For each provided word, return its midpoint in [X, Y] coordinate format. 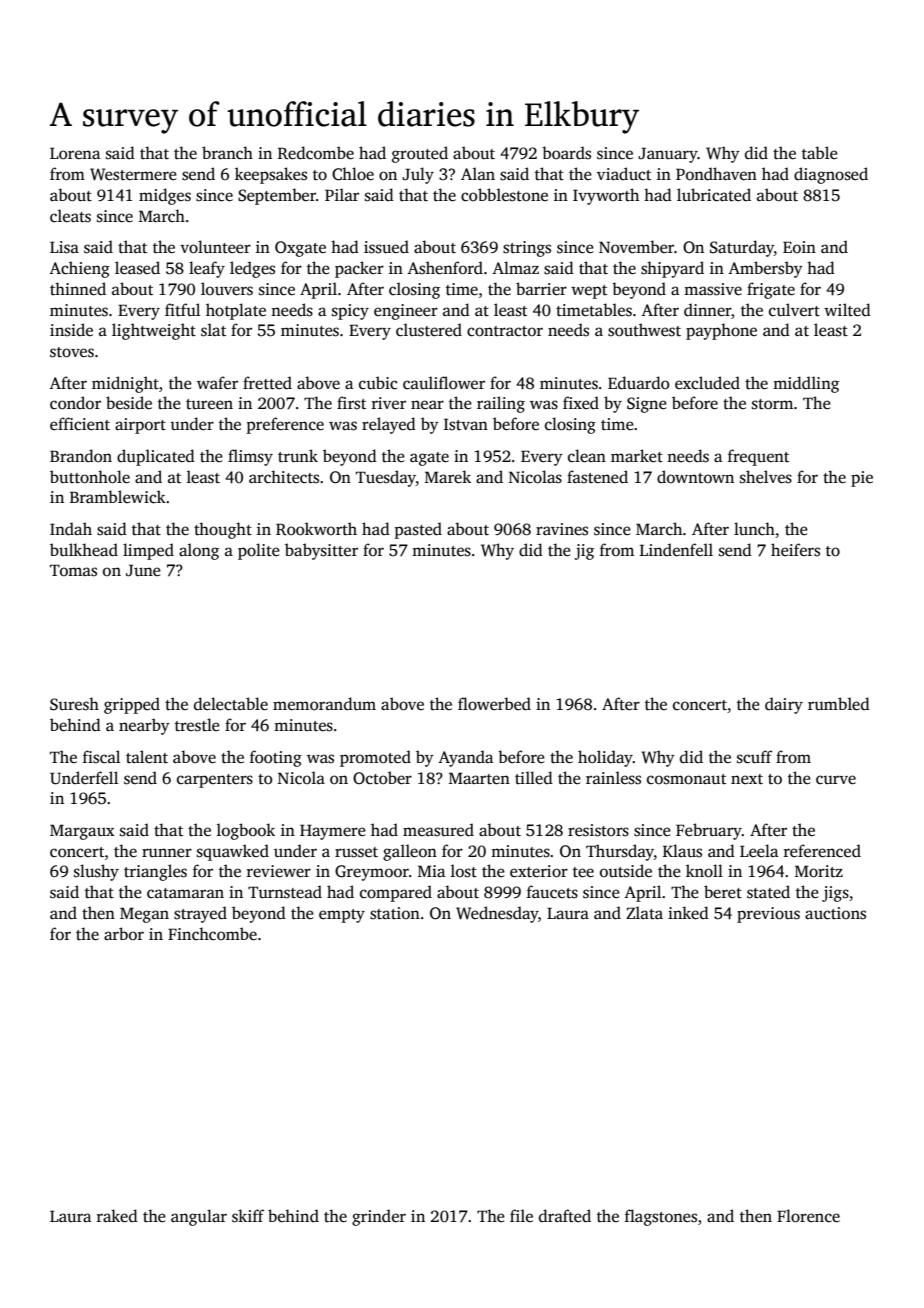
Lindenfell [676, 550]
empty [342, 916]
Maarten [479, 778]
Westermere [133, 174]
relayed [389, 425]
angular [199, 1217]
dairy [784, 705]
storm [772, 404]
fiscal [101, 757]
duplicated [156, 457]
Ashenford [445, 268]
